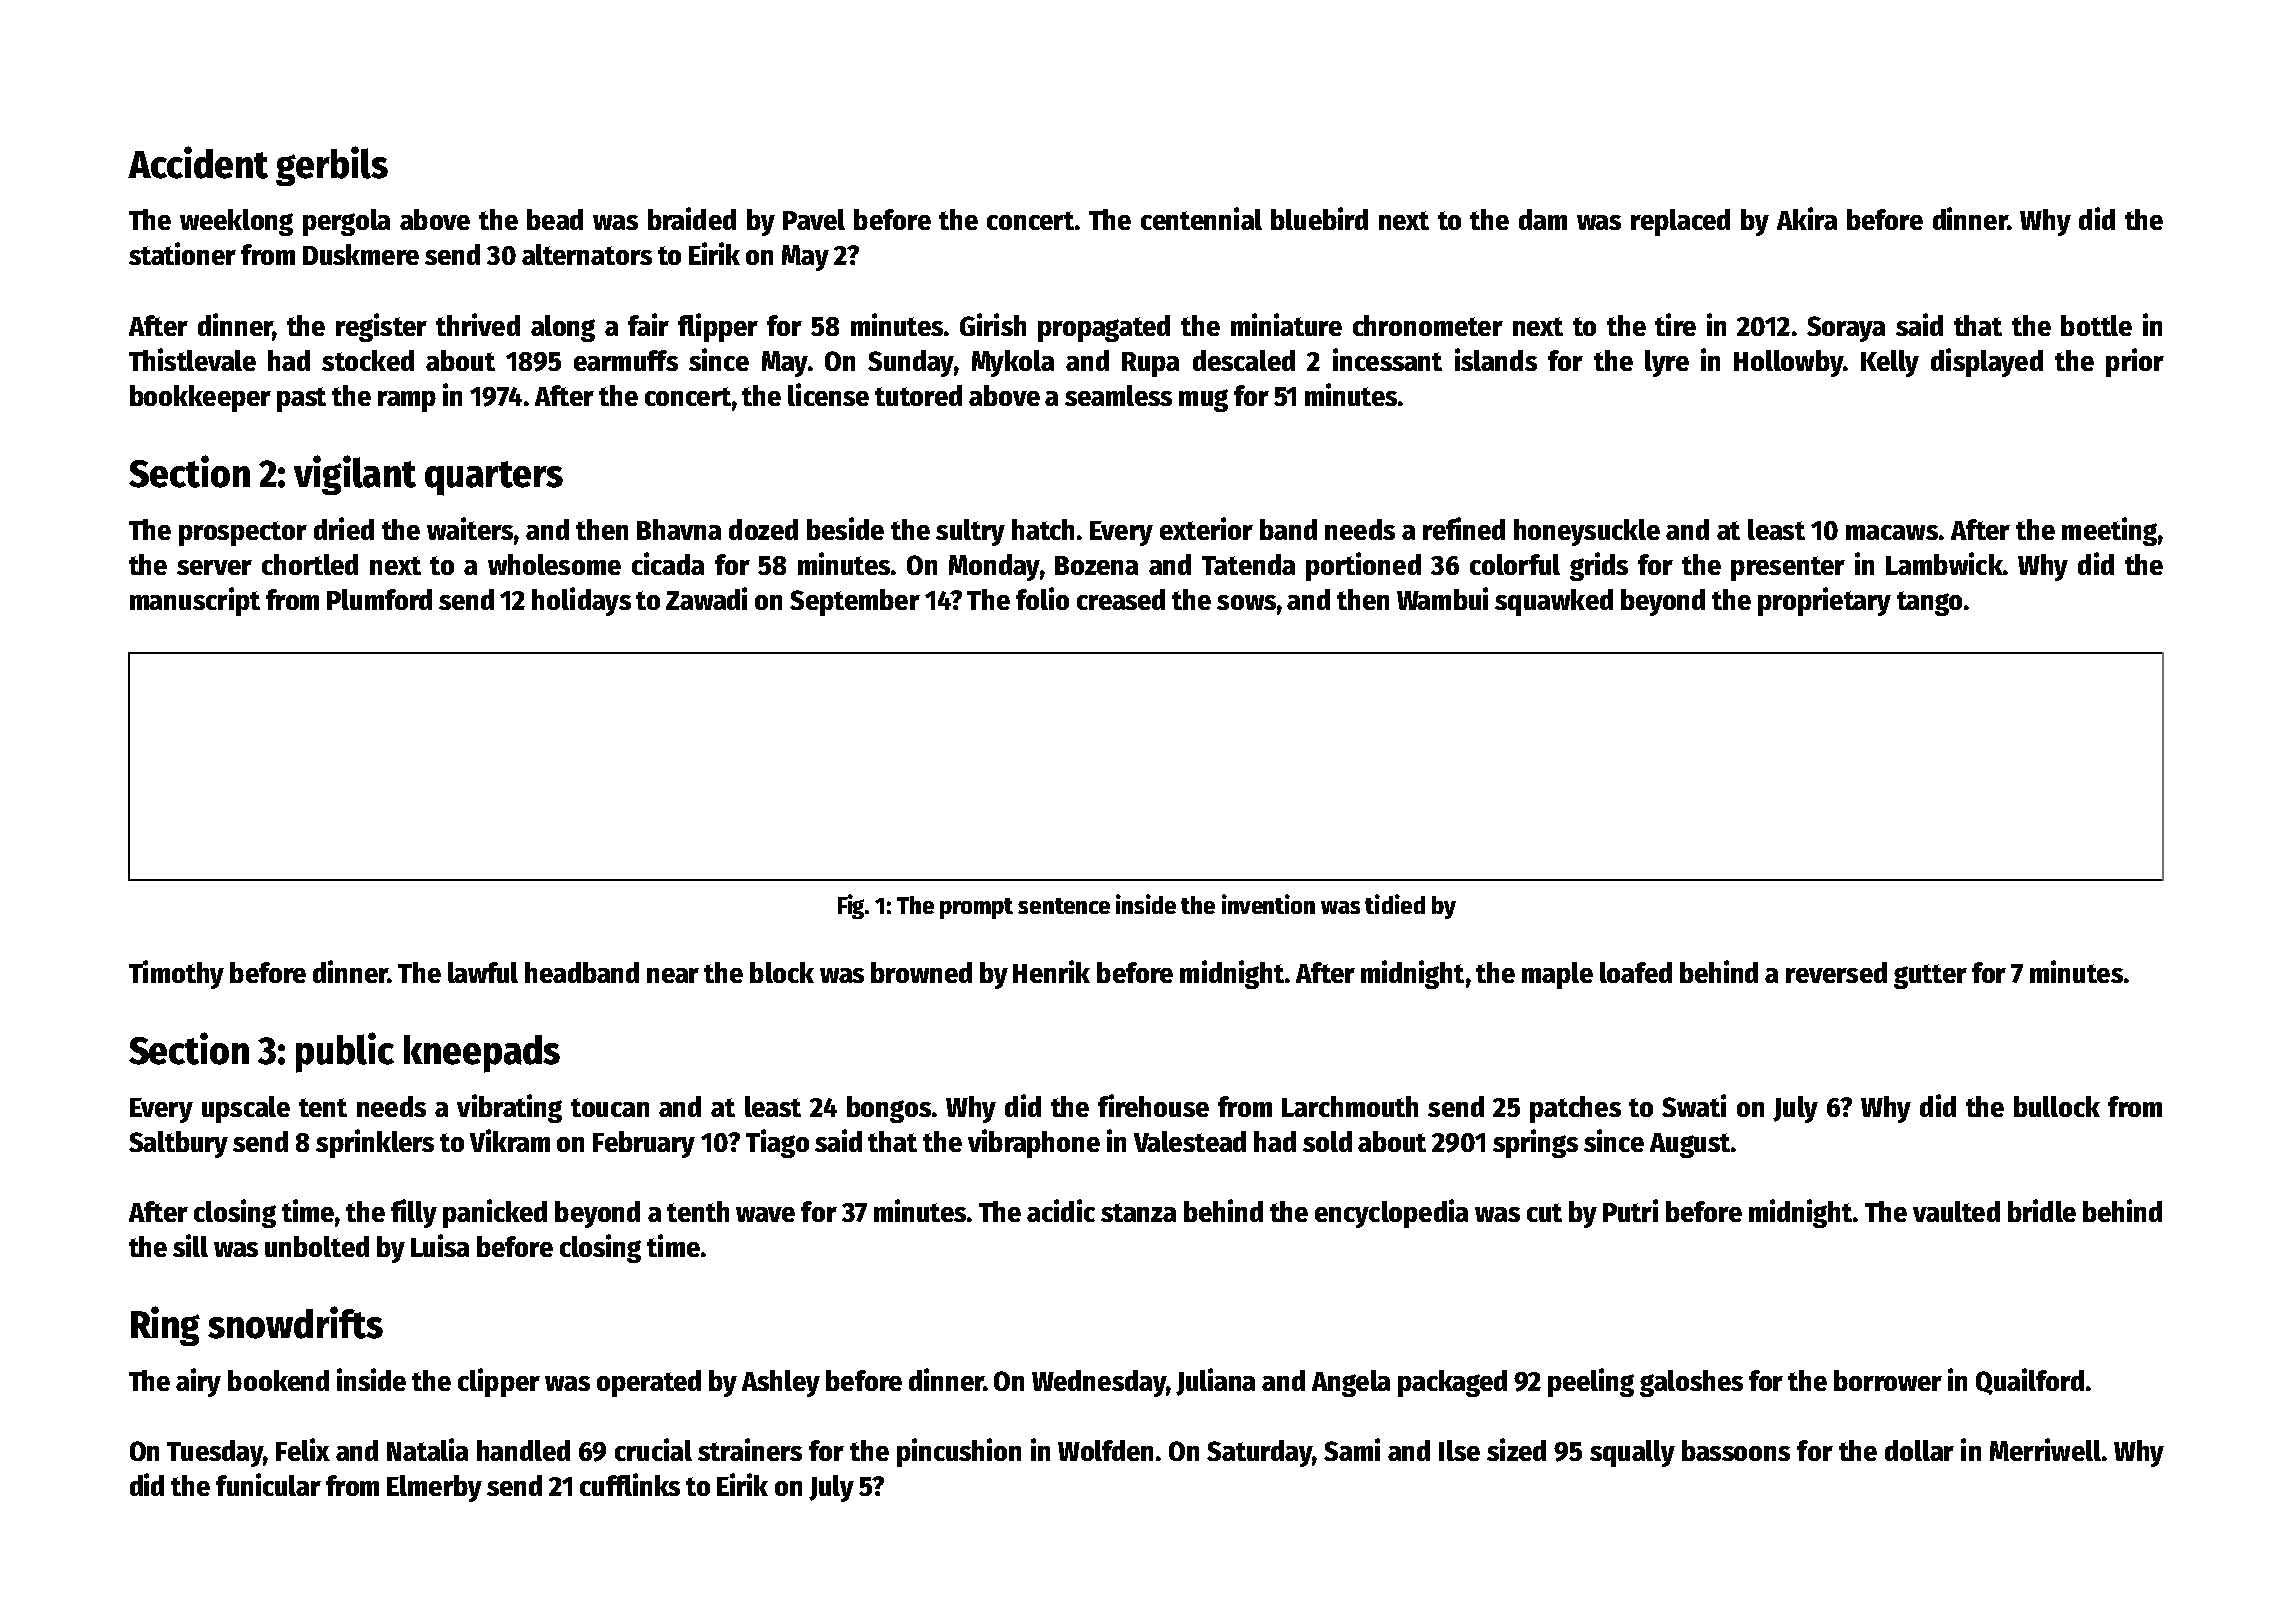  What do you see at coordinates (523, 1450) in the screenshot?
I see `handled` at bounding box center [523, 1450].
